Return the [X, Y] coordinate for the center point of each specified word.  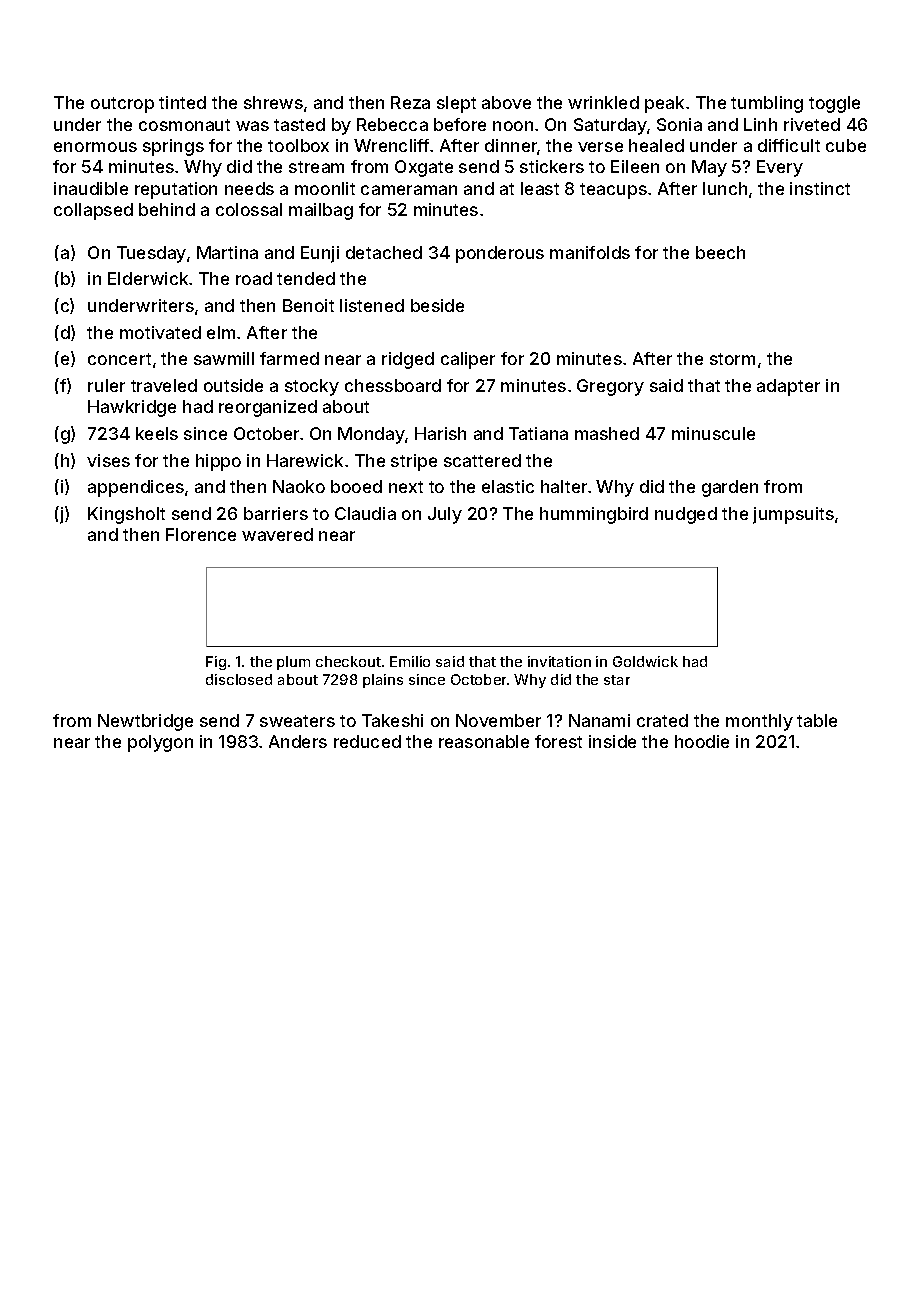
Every [780, 168]
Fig [216, 663]
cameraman [409, 190]
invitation [559, 661]
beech [720, 252]
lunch [725, 188]
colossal [249, 209]
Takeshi [392, 720]
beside [437, 305]
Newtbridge [145, 722]
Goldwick [645, 661]
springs [173, 147]
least [540, 188]
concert [119, 359]
